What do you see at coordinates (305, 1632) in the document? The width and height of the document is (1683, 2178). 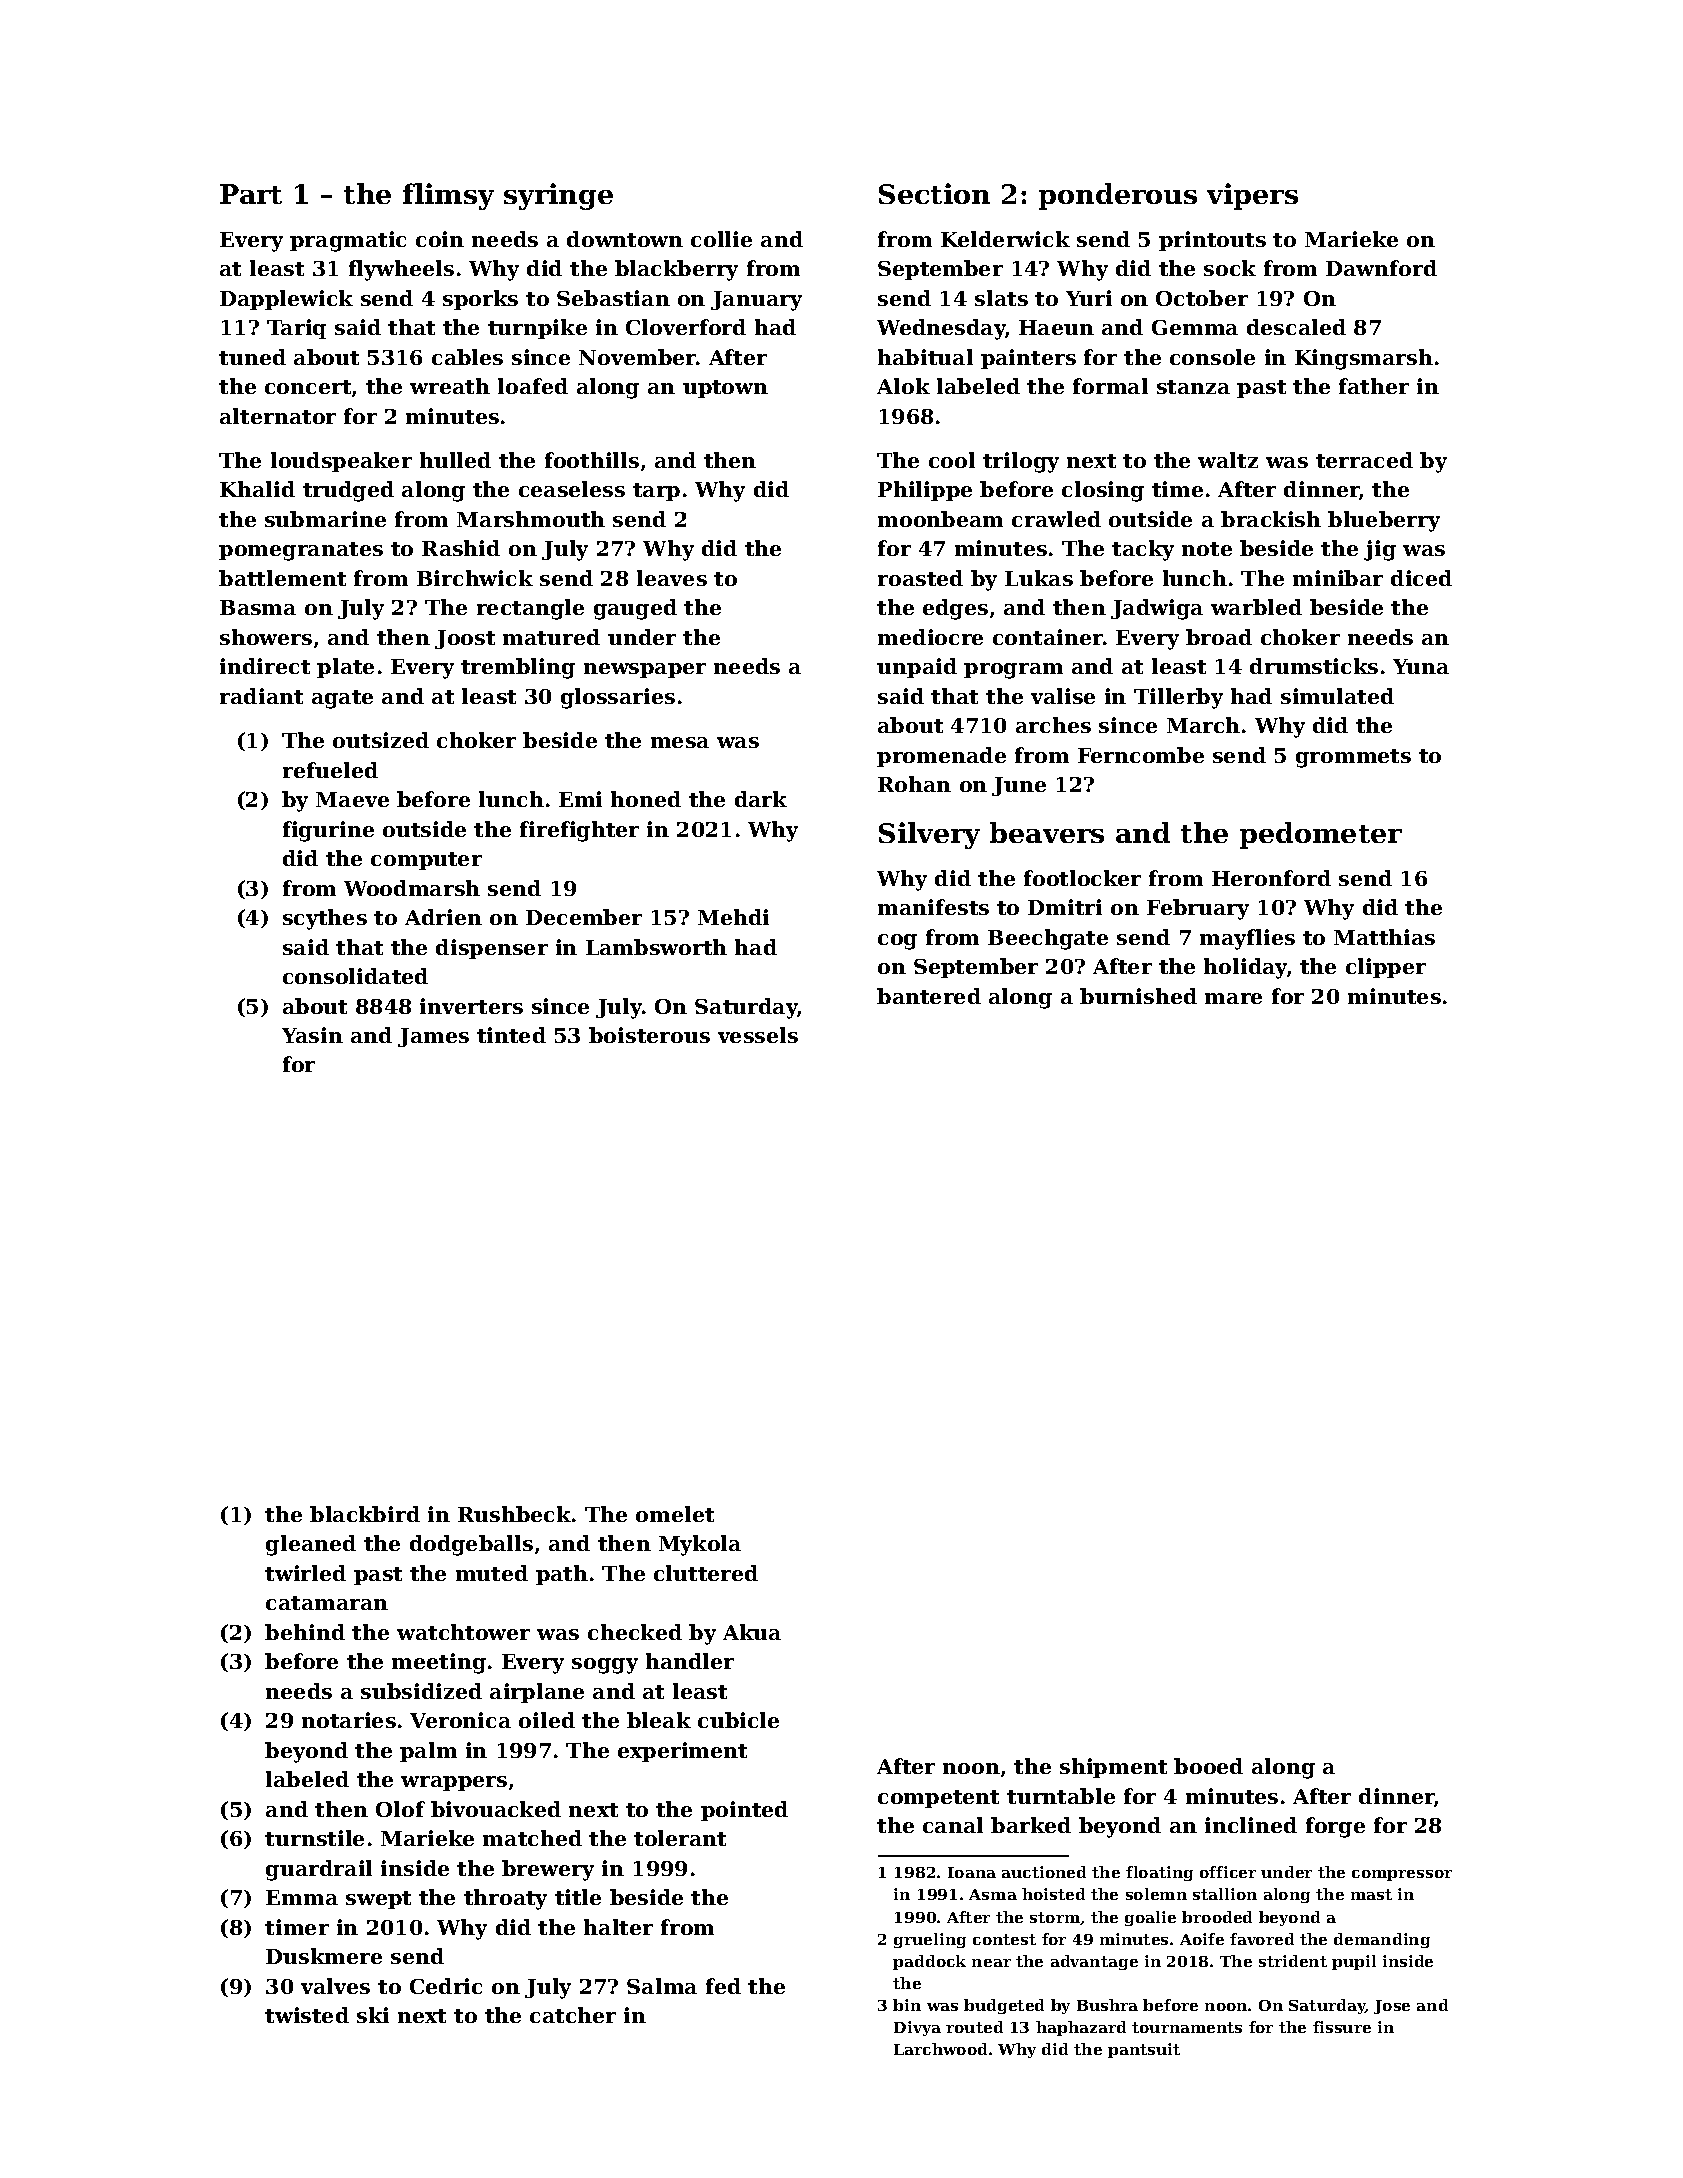 I see `behind` at bounding box center [305, 1632].
